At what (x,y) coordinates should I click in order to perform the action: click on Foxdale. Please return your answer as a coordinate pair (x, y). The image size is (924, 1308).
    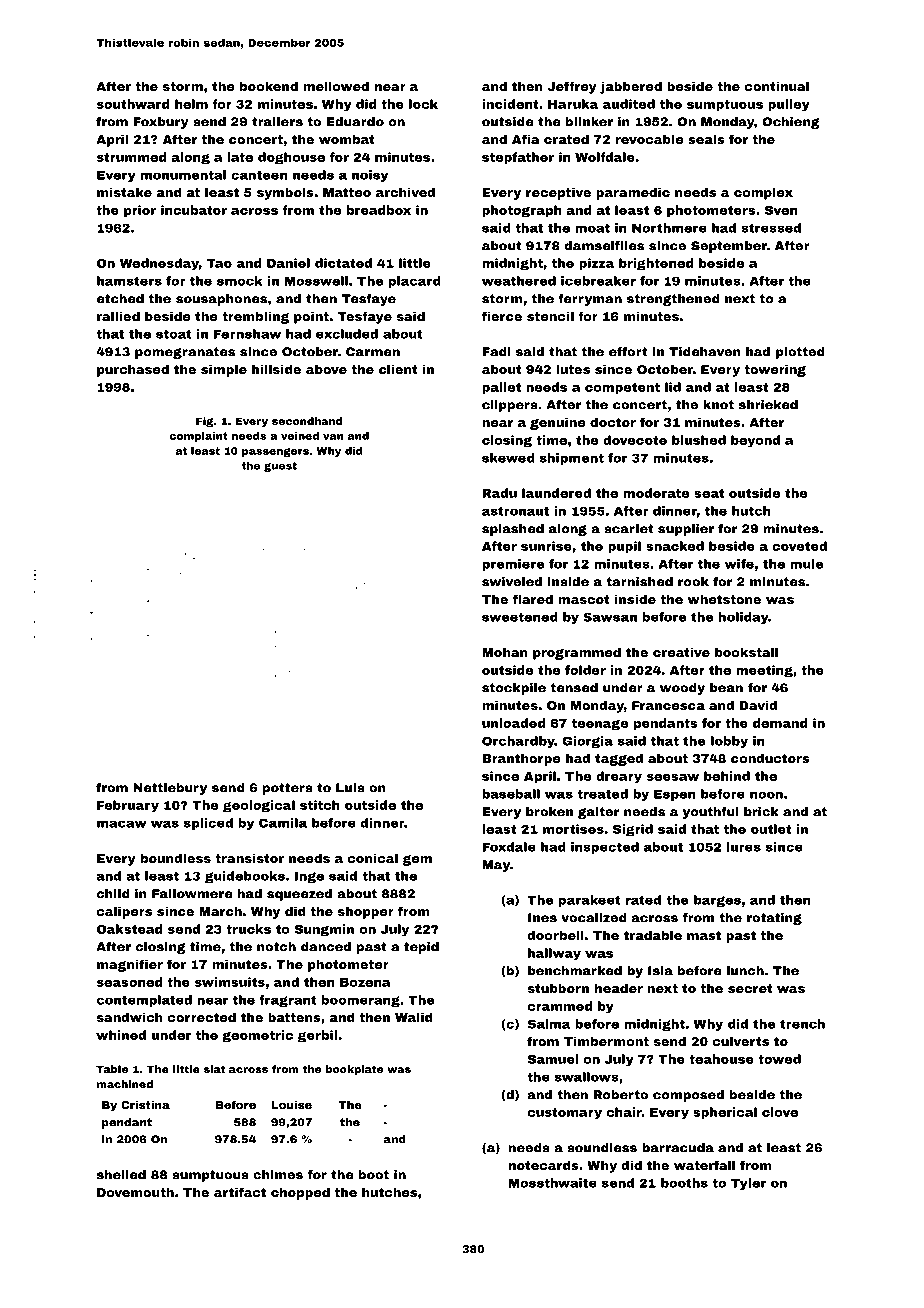
    Looking at the image, I should click on (509, 847).
